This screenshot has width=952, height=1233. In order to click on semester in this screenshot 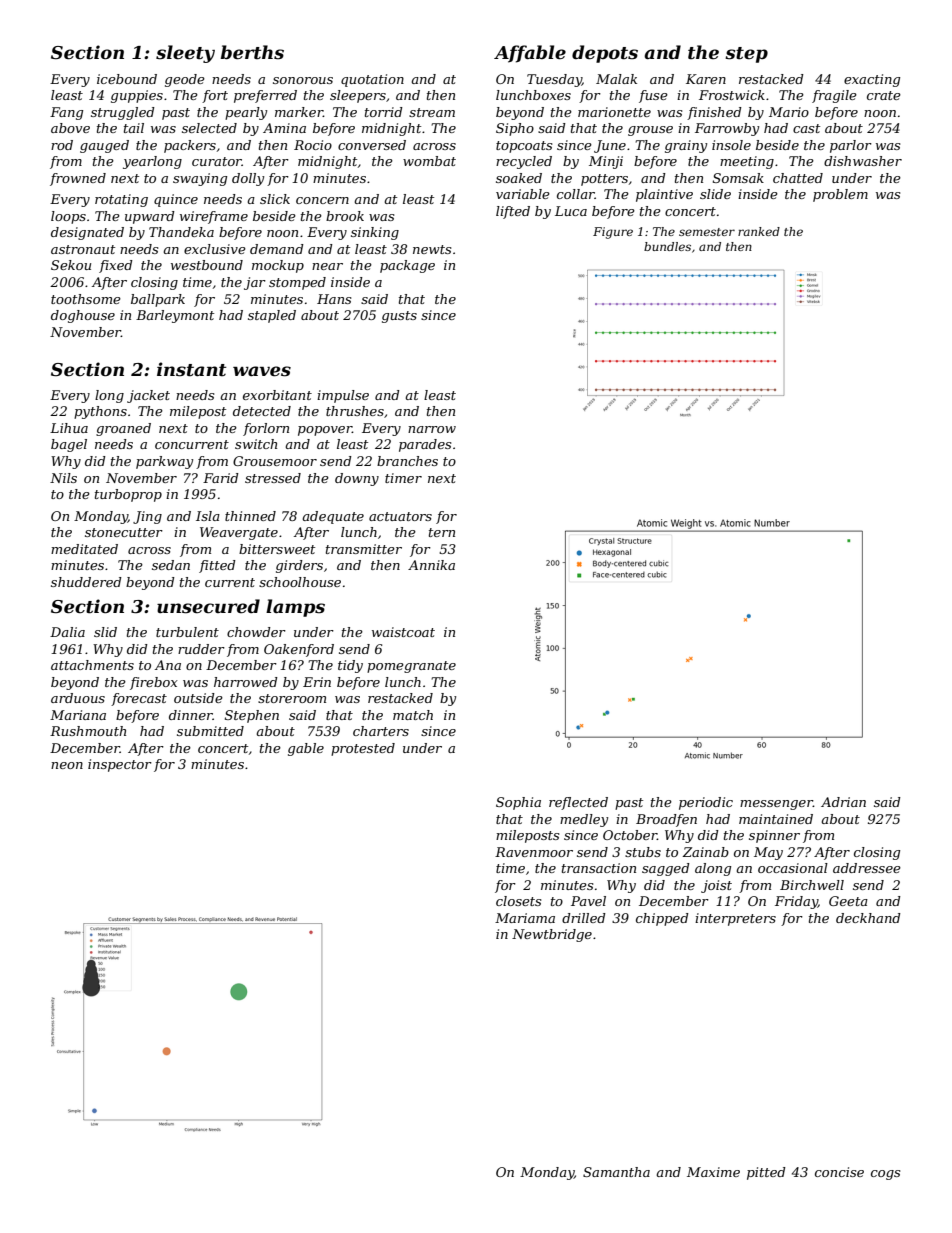, I will do `click(707, 232)`.
